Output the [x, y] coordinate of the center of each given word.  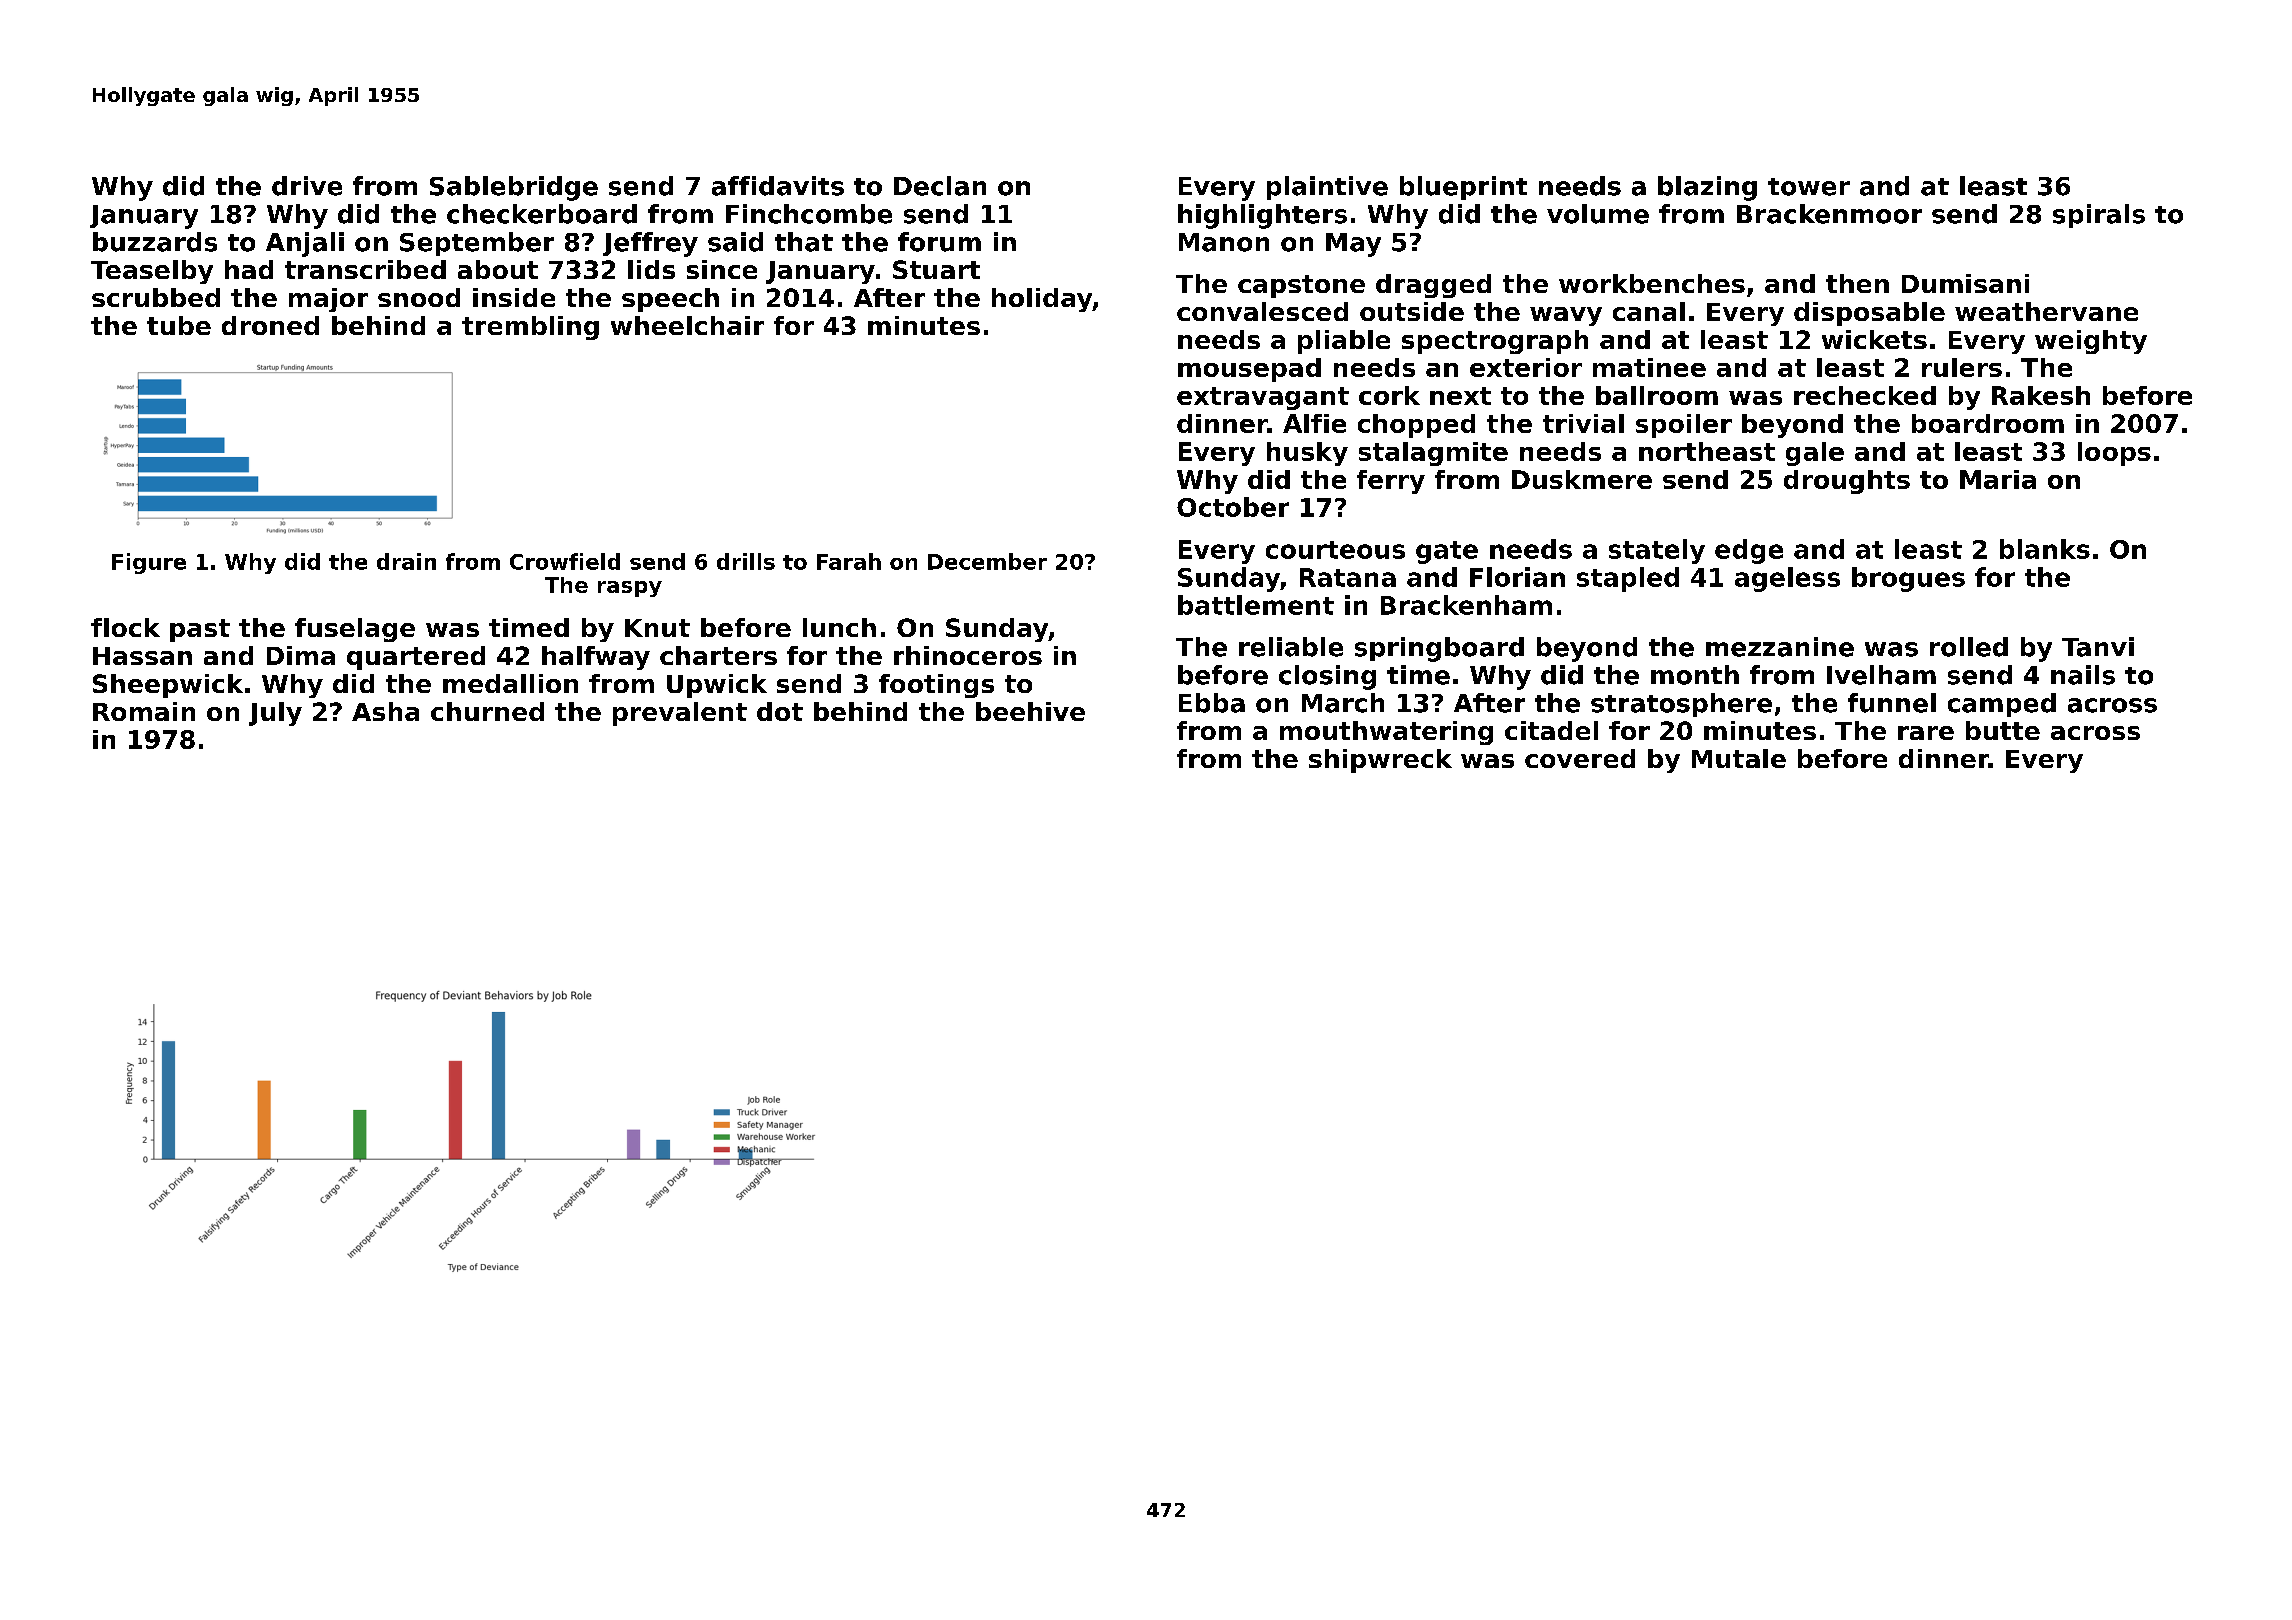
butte [2003, 730]
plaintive [1327, 188]
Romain [144, 711]
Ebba [1212, 703]
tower [1809, 187]
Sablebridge [514, 188]
